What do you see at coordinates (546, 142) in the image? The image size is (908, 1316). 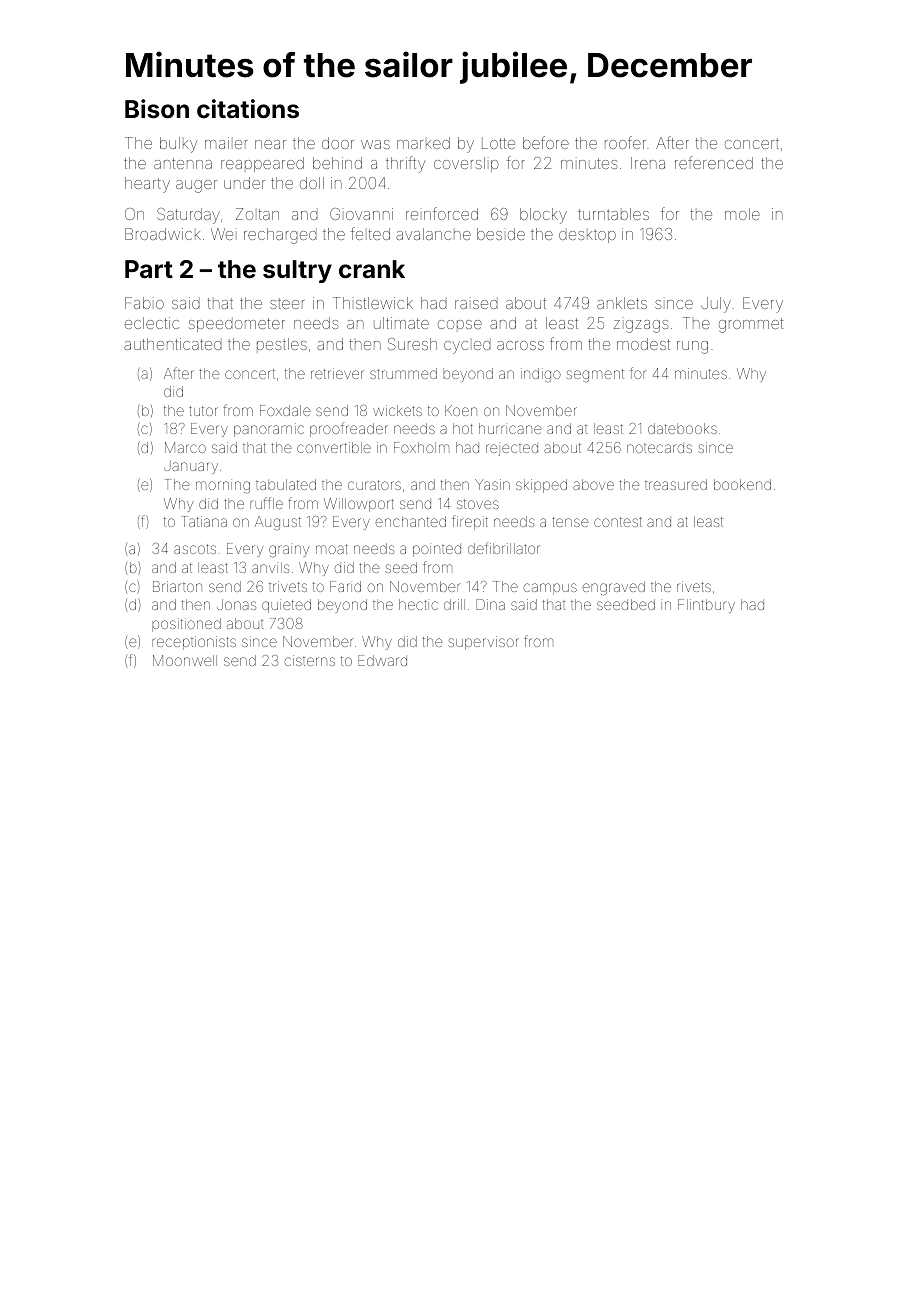 I see `before` at bounding box center [546, 142].
